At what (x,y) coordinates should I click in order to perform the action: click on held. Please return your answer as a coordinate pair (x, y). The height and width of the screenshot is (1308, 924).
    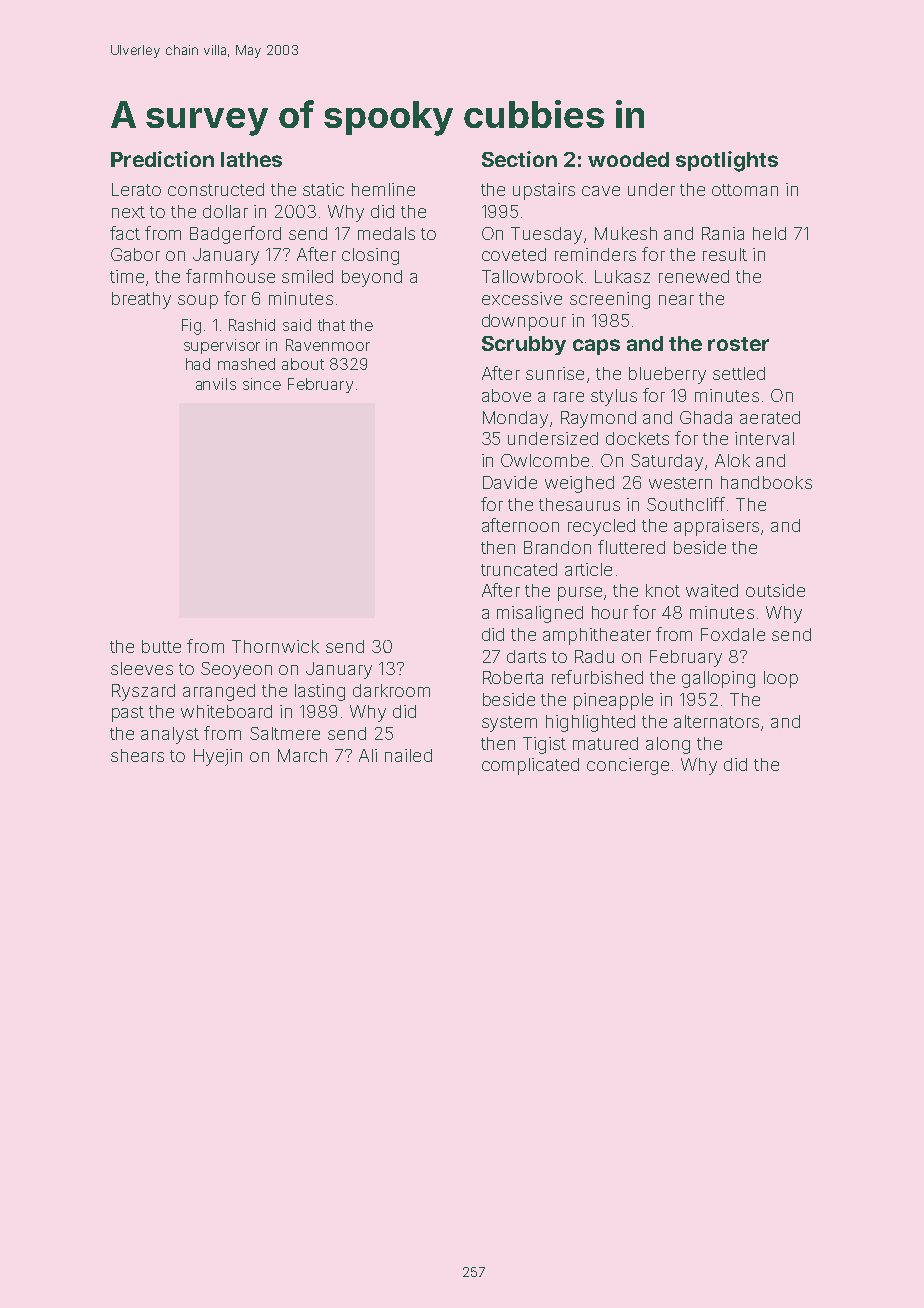
    Looking at the image, I should click on (769, 233).
